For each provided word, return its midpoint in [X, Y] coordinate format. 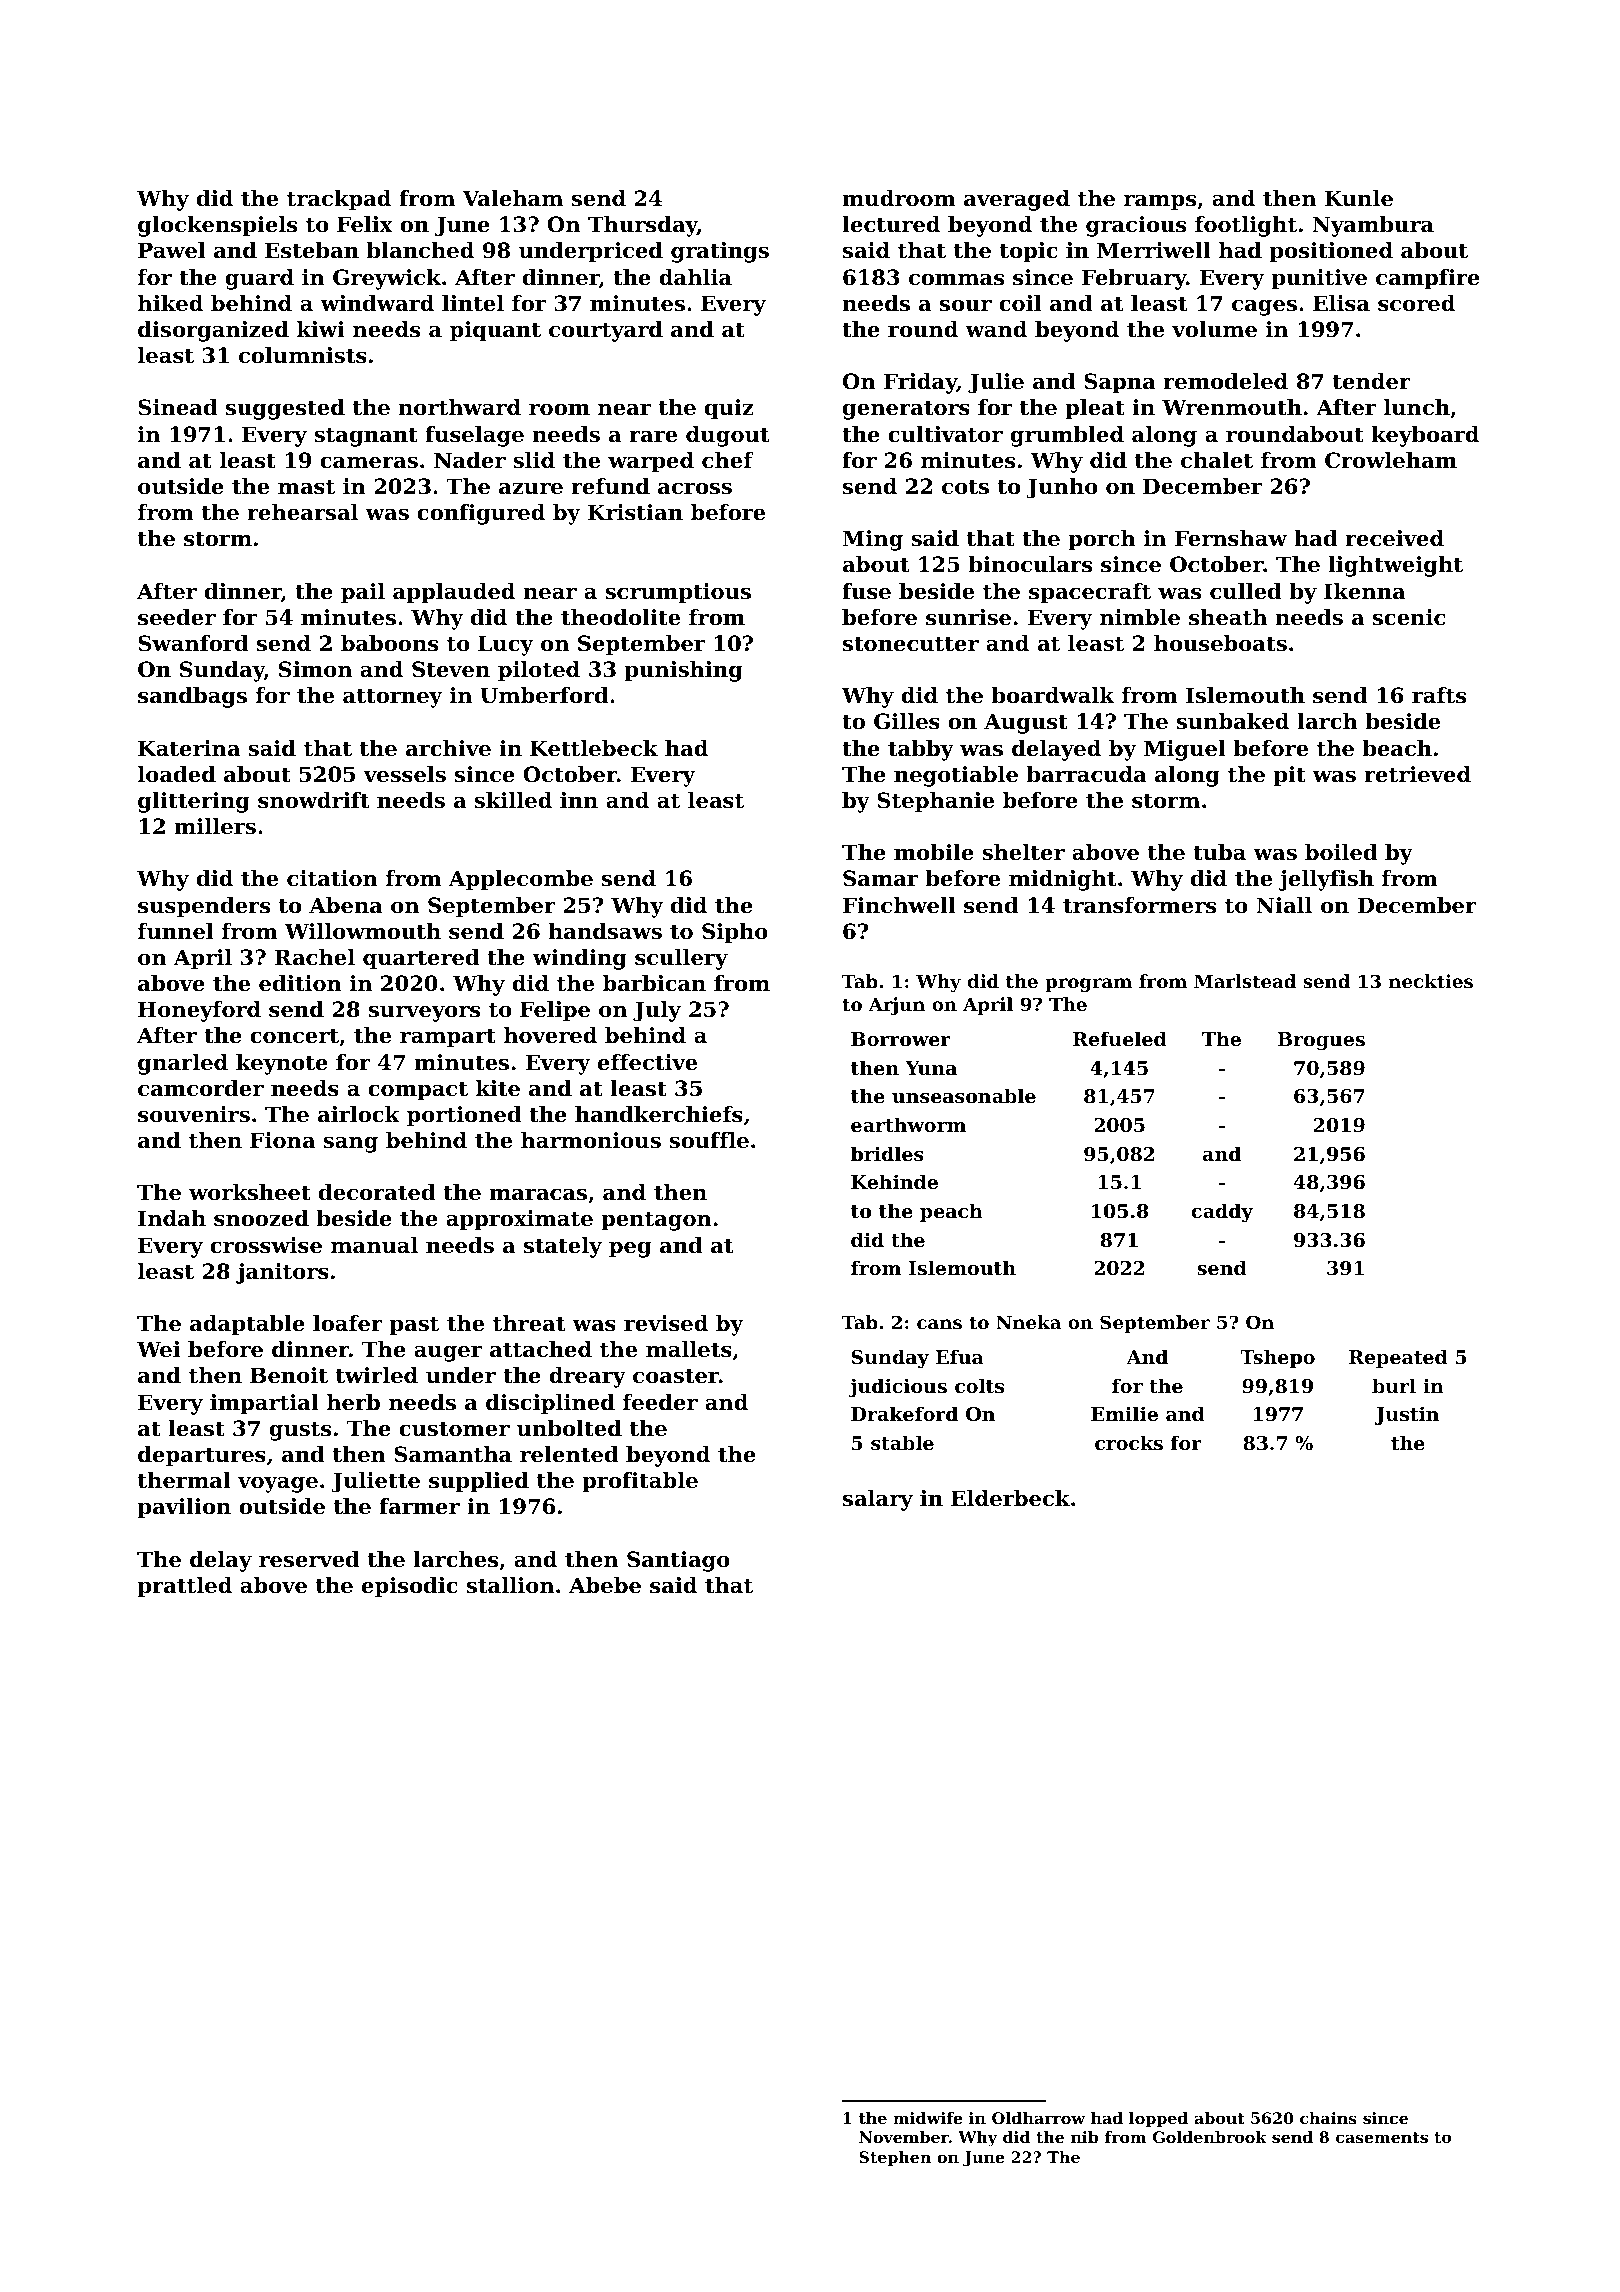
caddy [1222, 1212]
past [414, 1326]
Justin [1407, 1415]
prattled [184, 1587]
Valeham [512, 198]
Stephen [895, 2159]
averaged [1017, 200]
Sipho [735, 933]
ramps [1160, 203]
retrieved [1417, 774]
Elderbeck [1010, 1498]
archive [448, 748]
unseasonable [964, 1096]
